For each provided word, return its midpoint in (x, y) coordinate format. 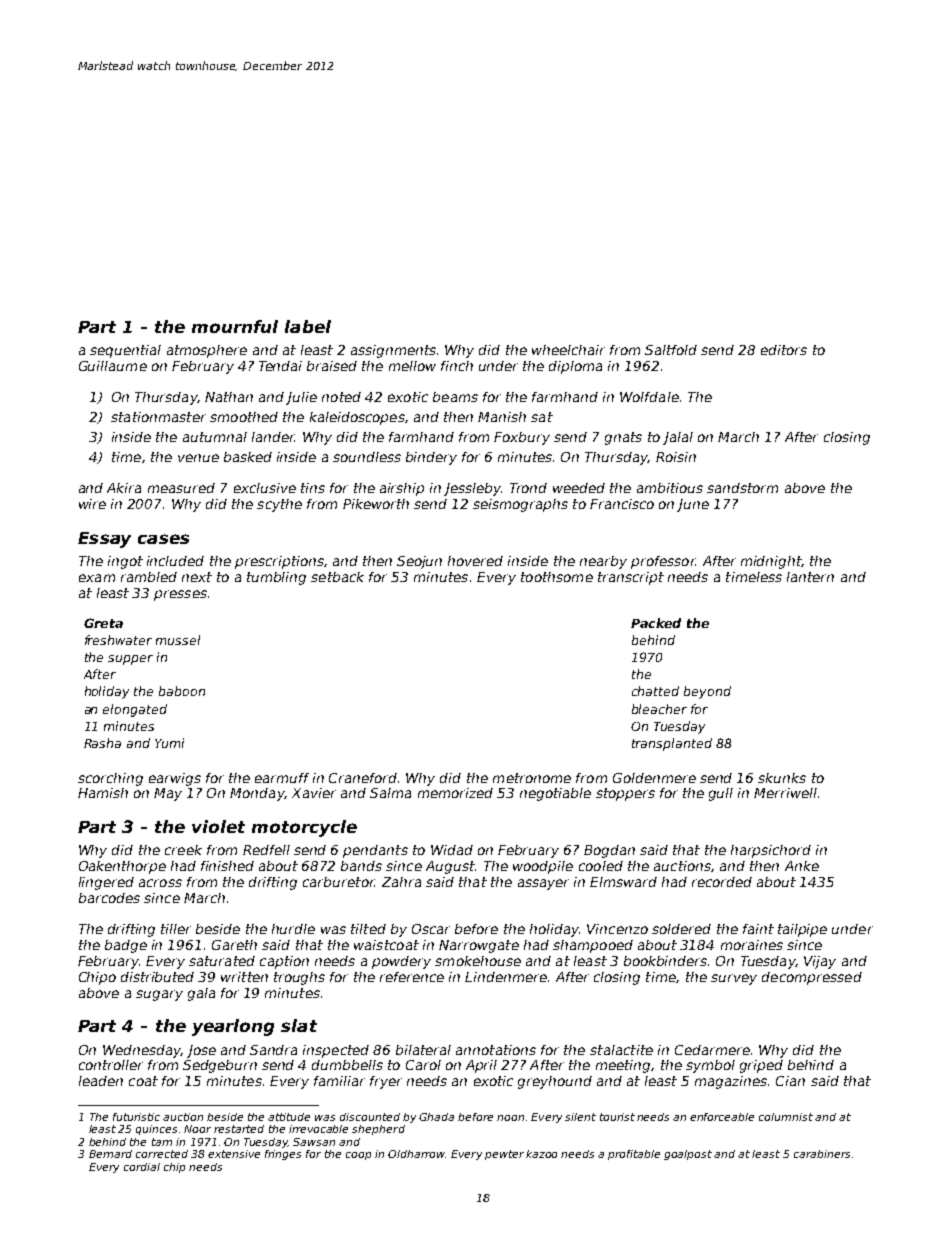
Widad (452, 850)
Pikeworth (376, 504)
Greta (103, 623)
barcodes (109, 898)
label (308, 326)
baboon (182, 691)
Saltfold (671, 350)
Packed (656, 623)
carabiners (822, 1154)
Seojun (419, 562)
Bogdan (609, 851)
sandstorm (742, 488)
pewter (504, 1155)
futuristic (136, 1117)
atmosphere (207, 351)
